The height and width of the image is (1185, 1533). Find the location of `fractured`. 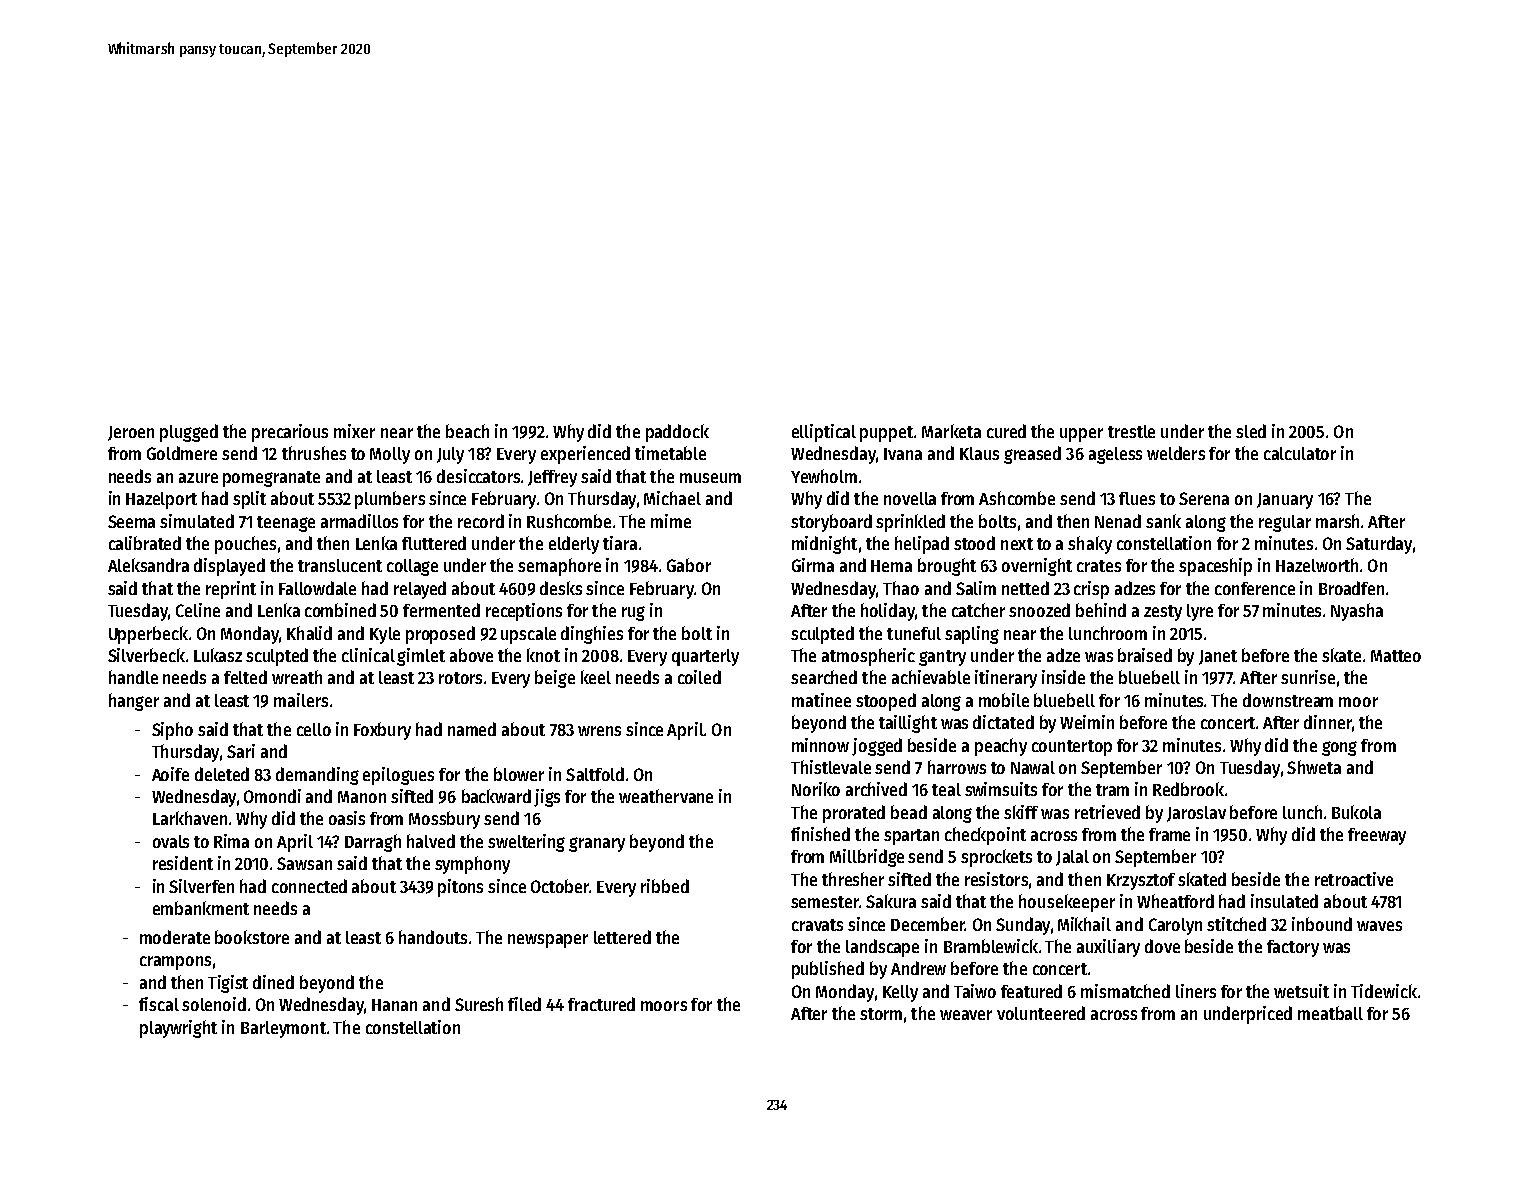

fractured is located at coordinates (601, 1004).
